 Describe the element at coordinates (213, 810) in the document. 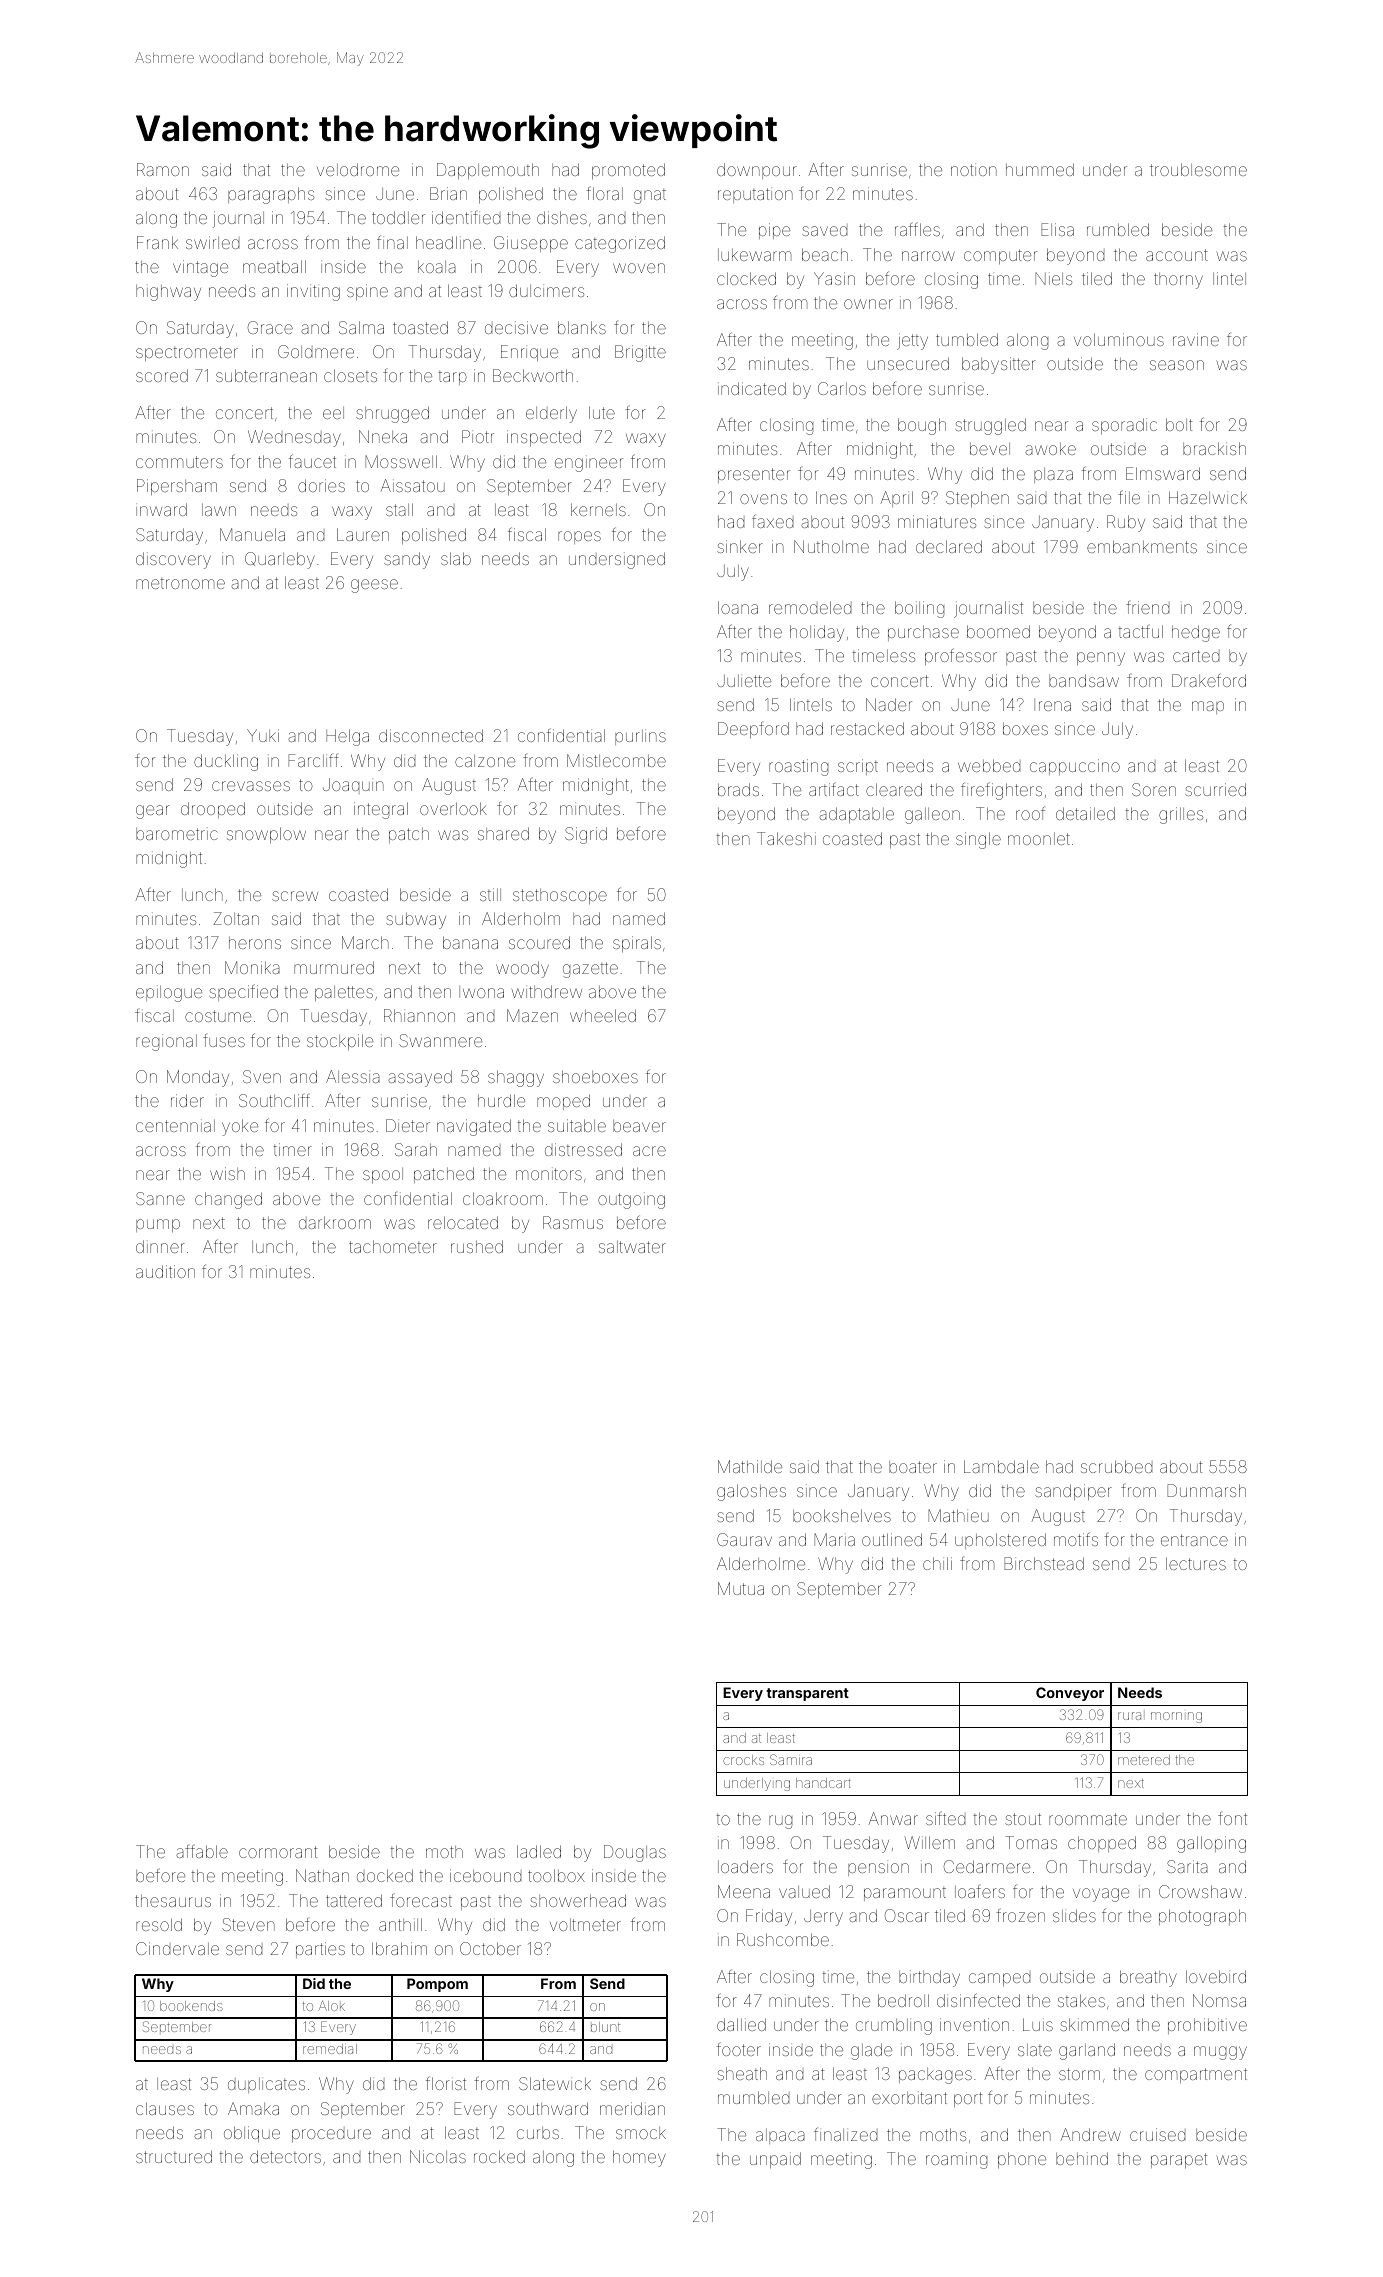

I see `drooped` at that location.
